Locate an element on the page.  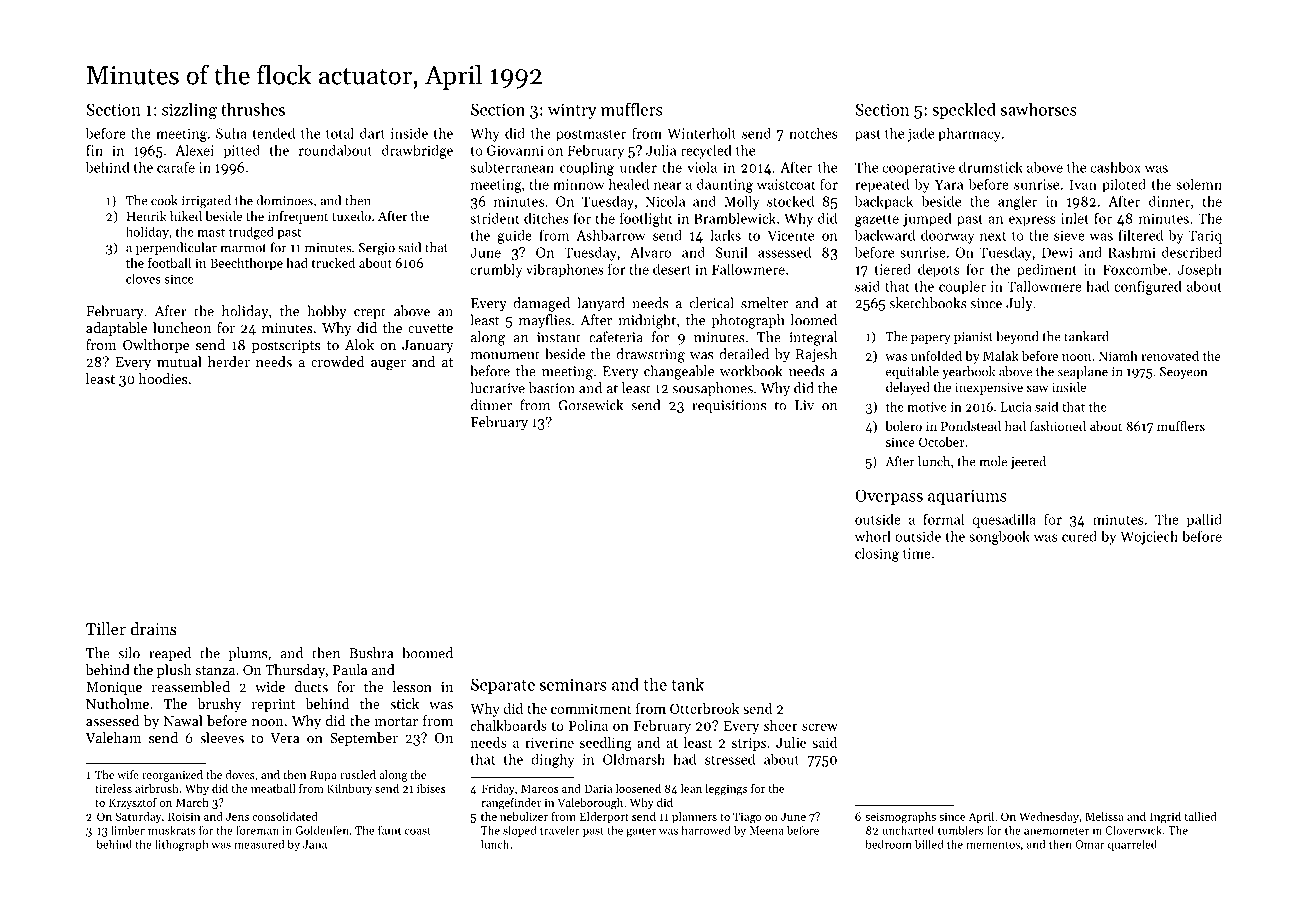
Wojciech is located at coordinates (1149, 538).
